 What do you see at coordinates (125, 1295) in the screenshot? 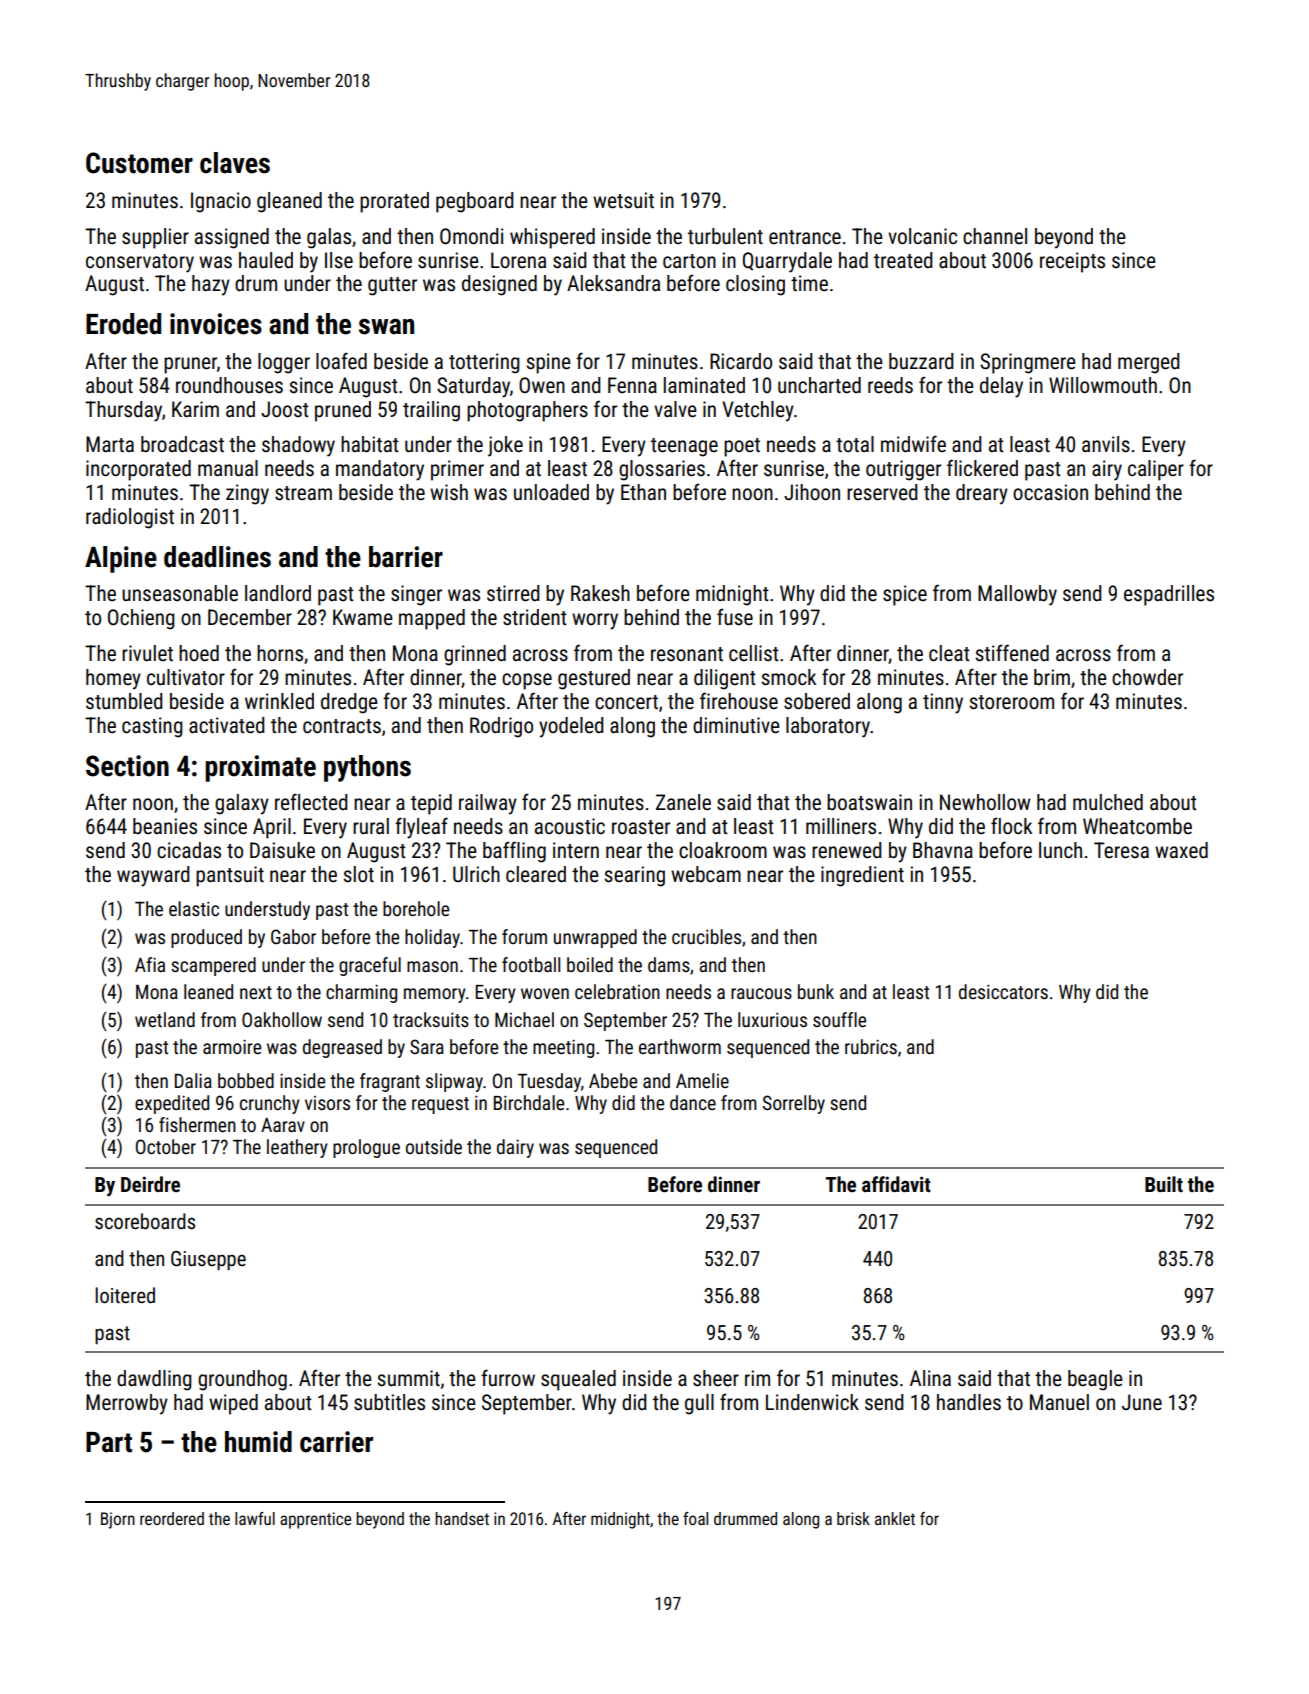
I see `loitered` at bounding box center [125, 1295].
